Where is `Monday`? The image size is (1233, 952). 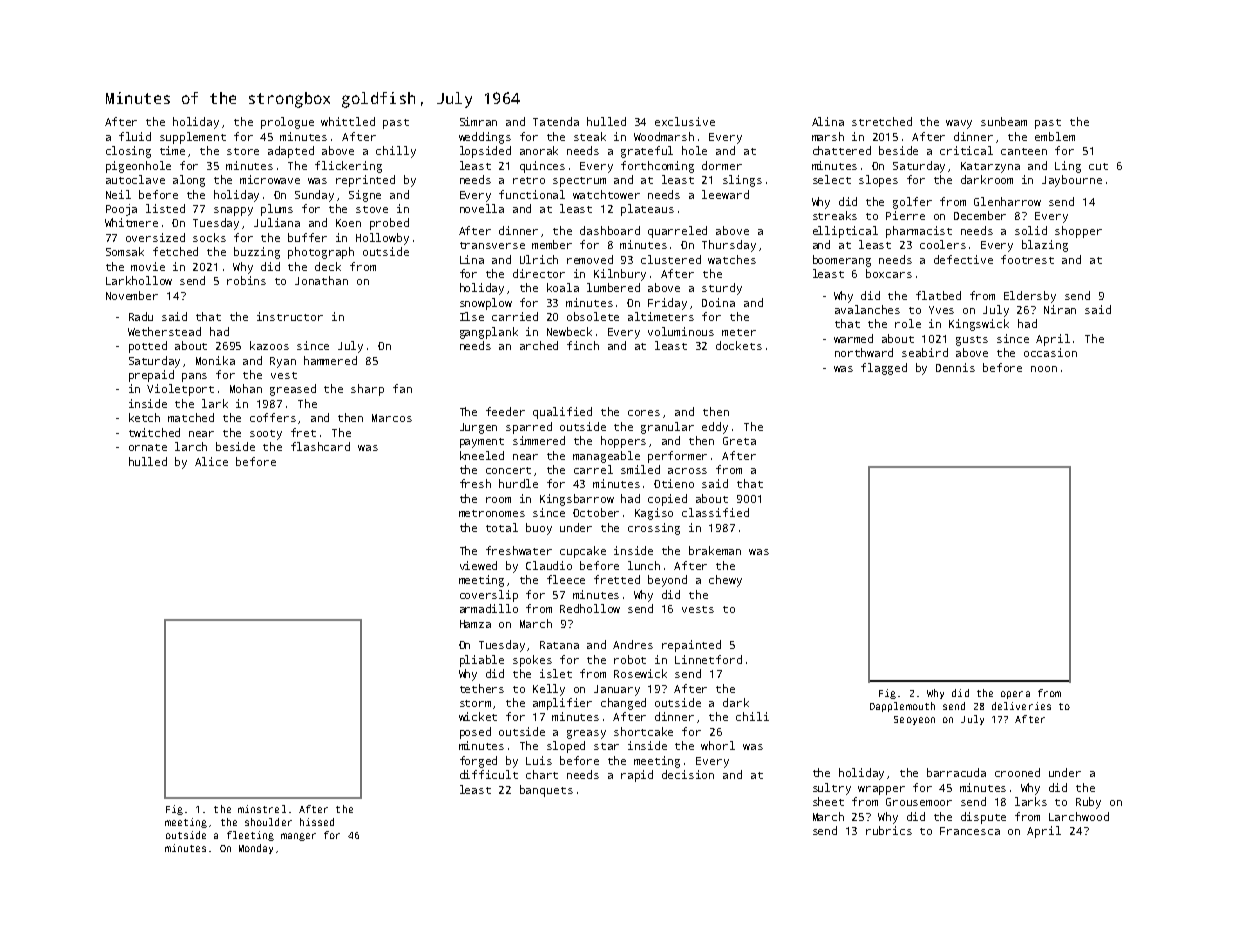
Monday is located at coordinates (256, 849).
